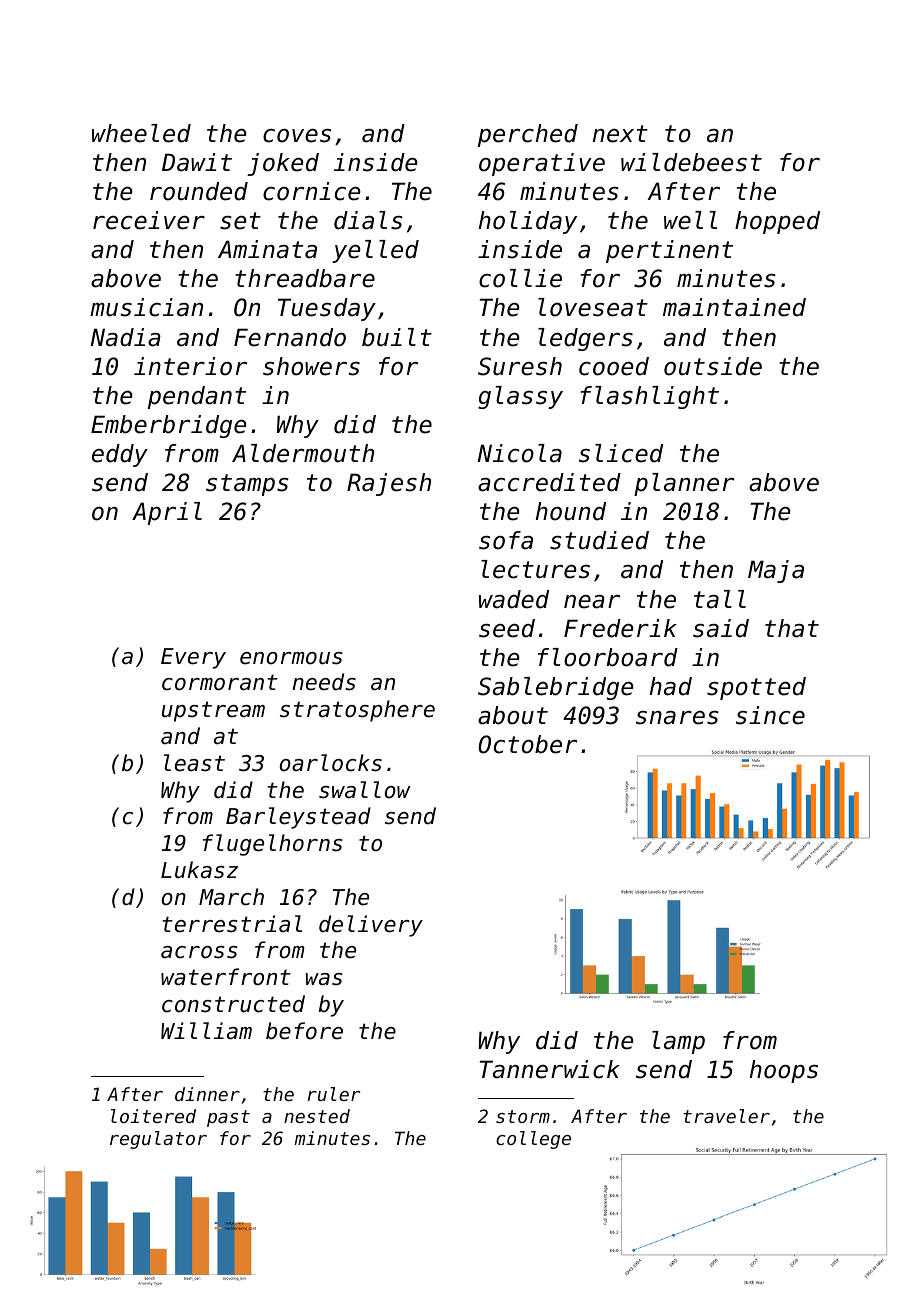 The width and height of the image is (924, 1311). What do you see at coordinates (297, 136) in the image?
I see `coves` at bounding box center [297, 136].
